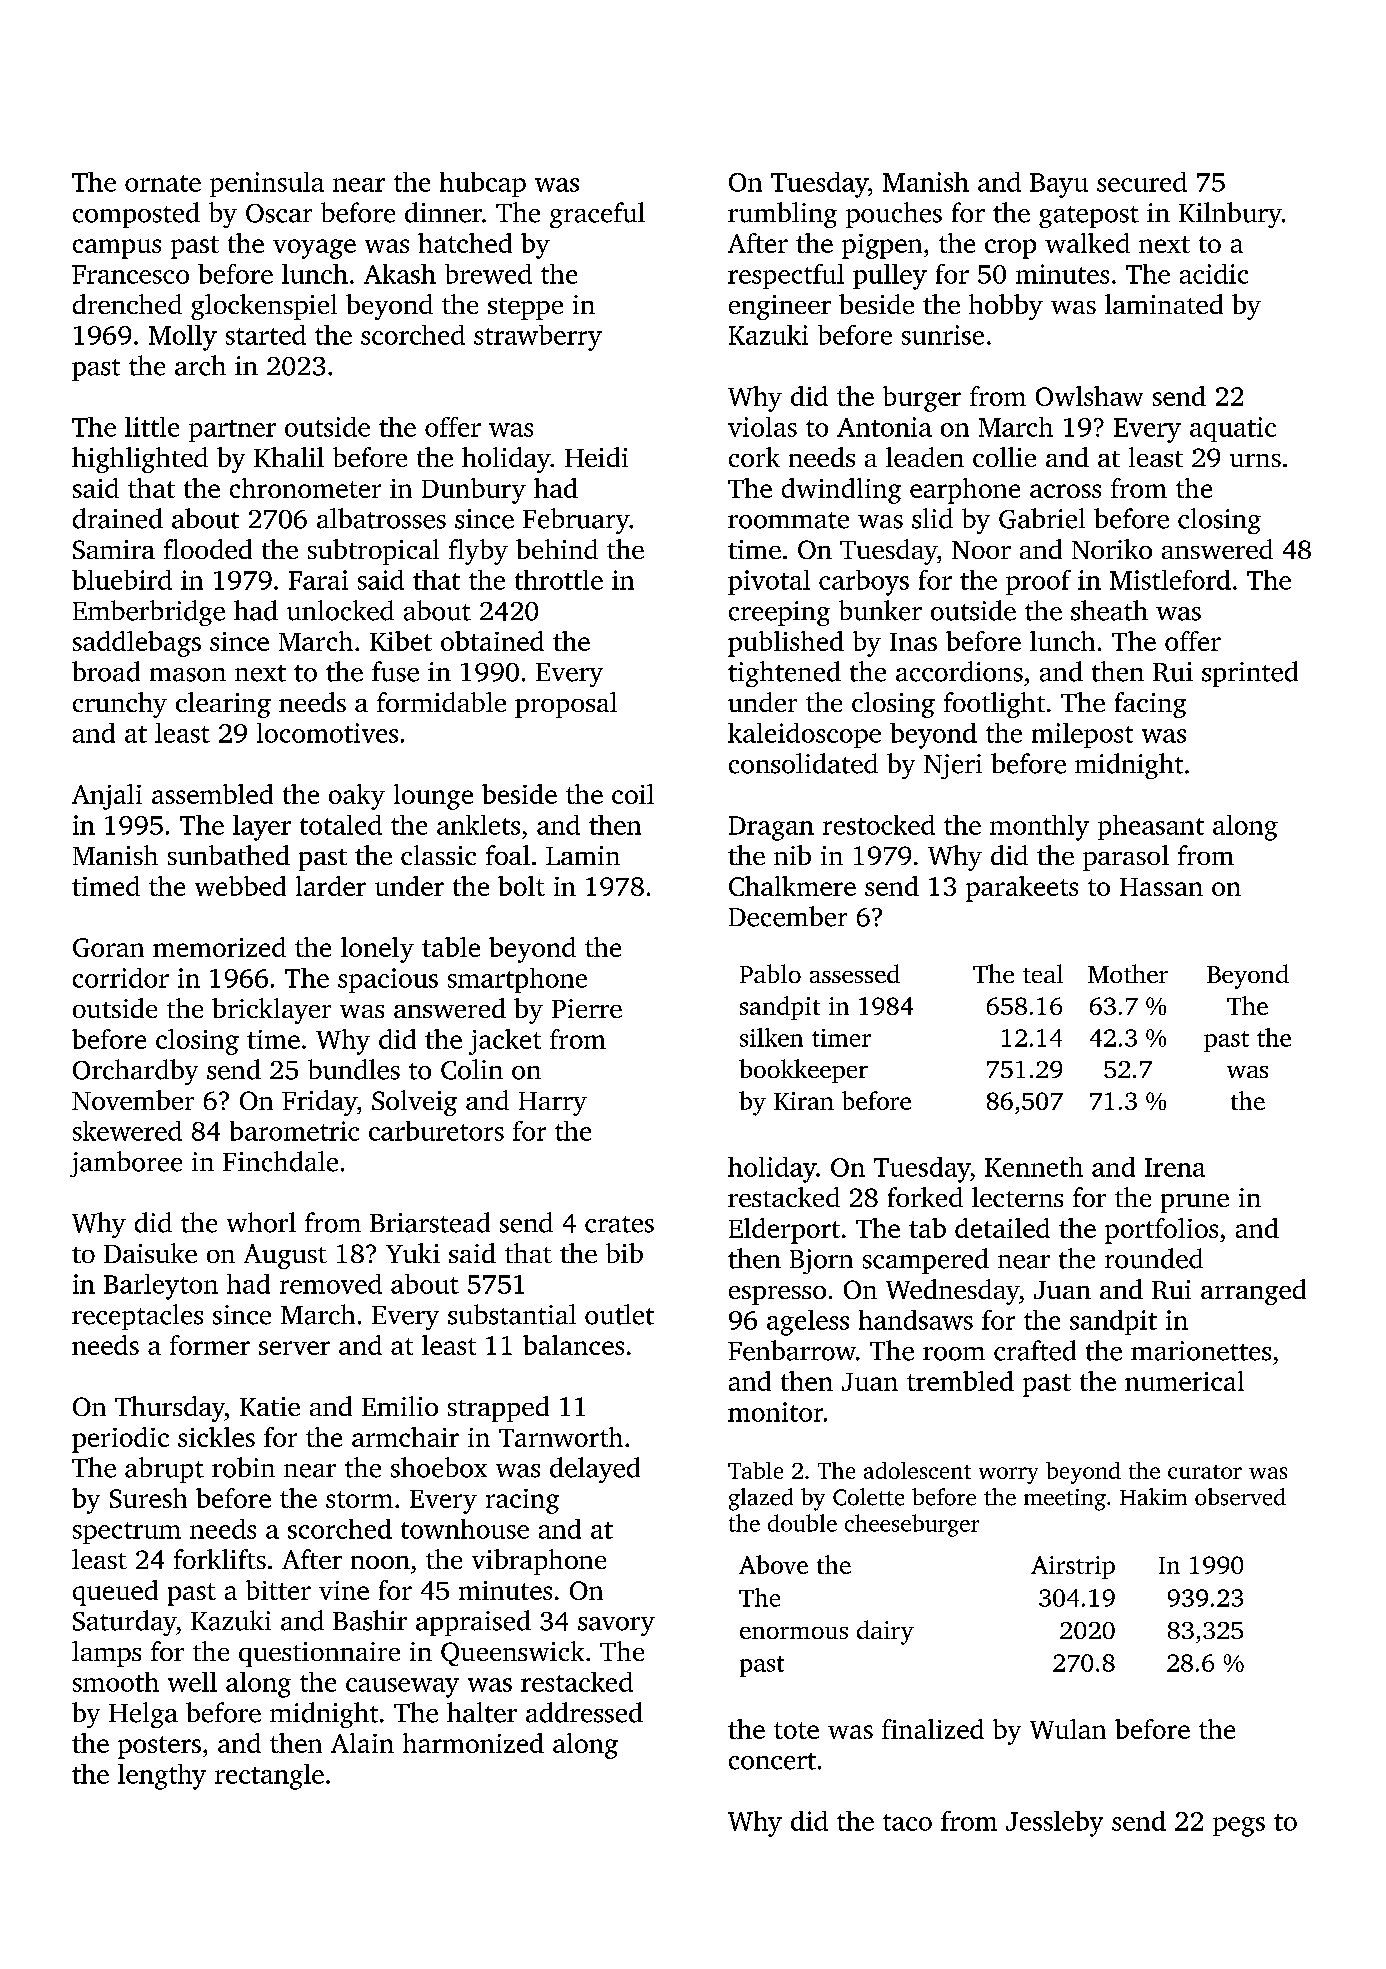  Describe the element at coordinates (804, 735) in the page. I see `kaleidoscope` at that location.
